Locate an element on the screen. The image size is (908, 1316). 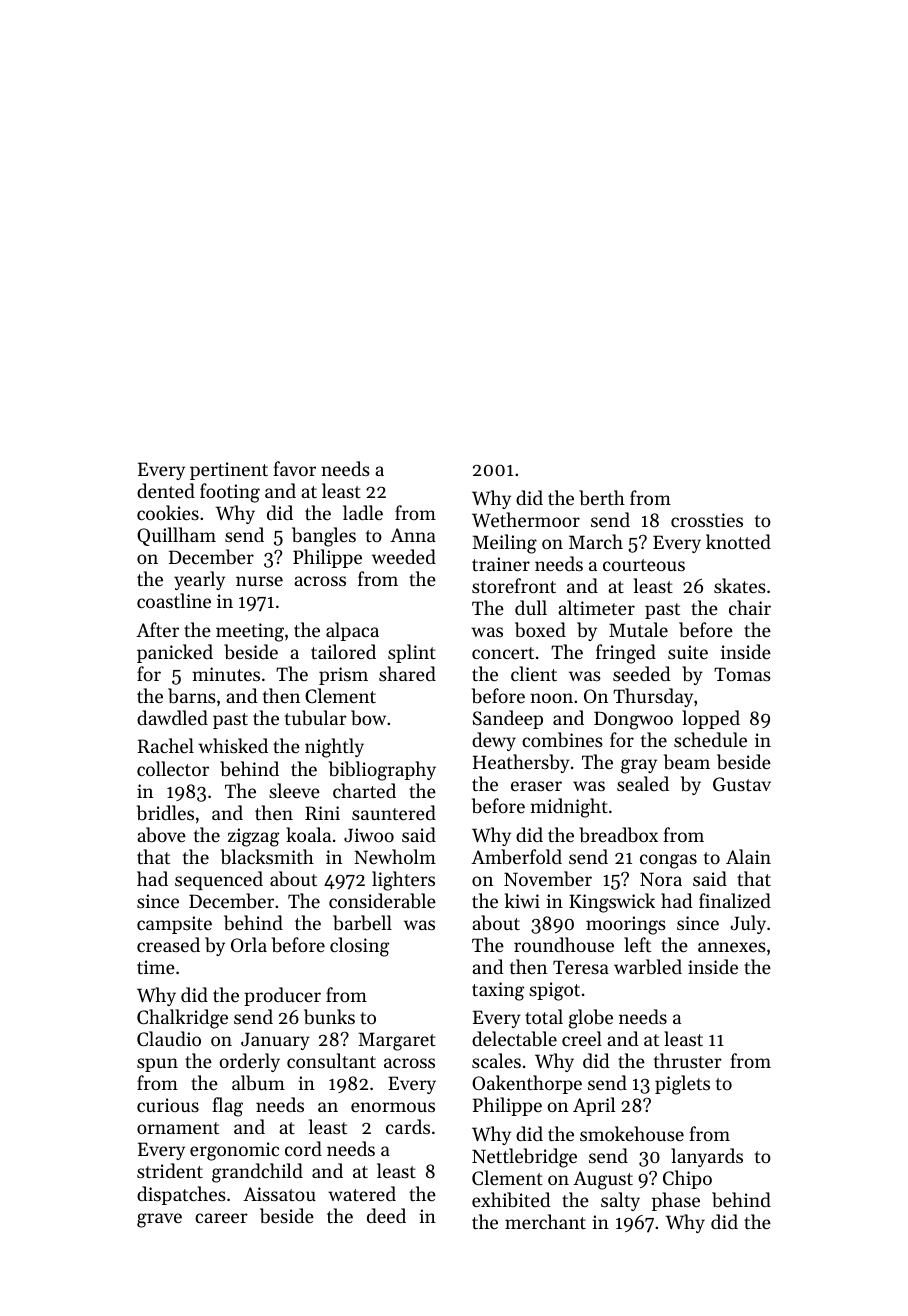
Margaret is located at coordinates (397, 1041).
